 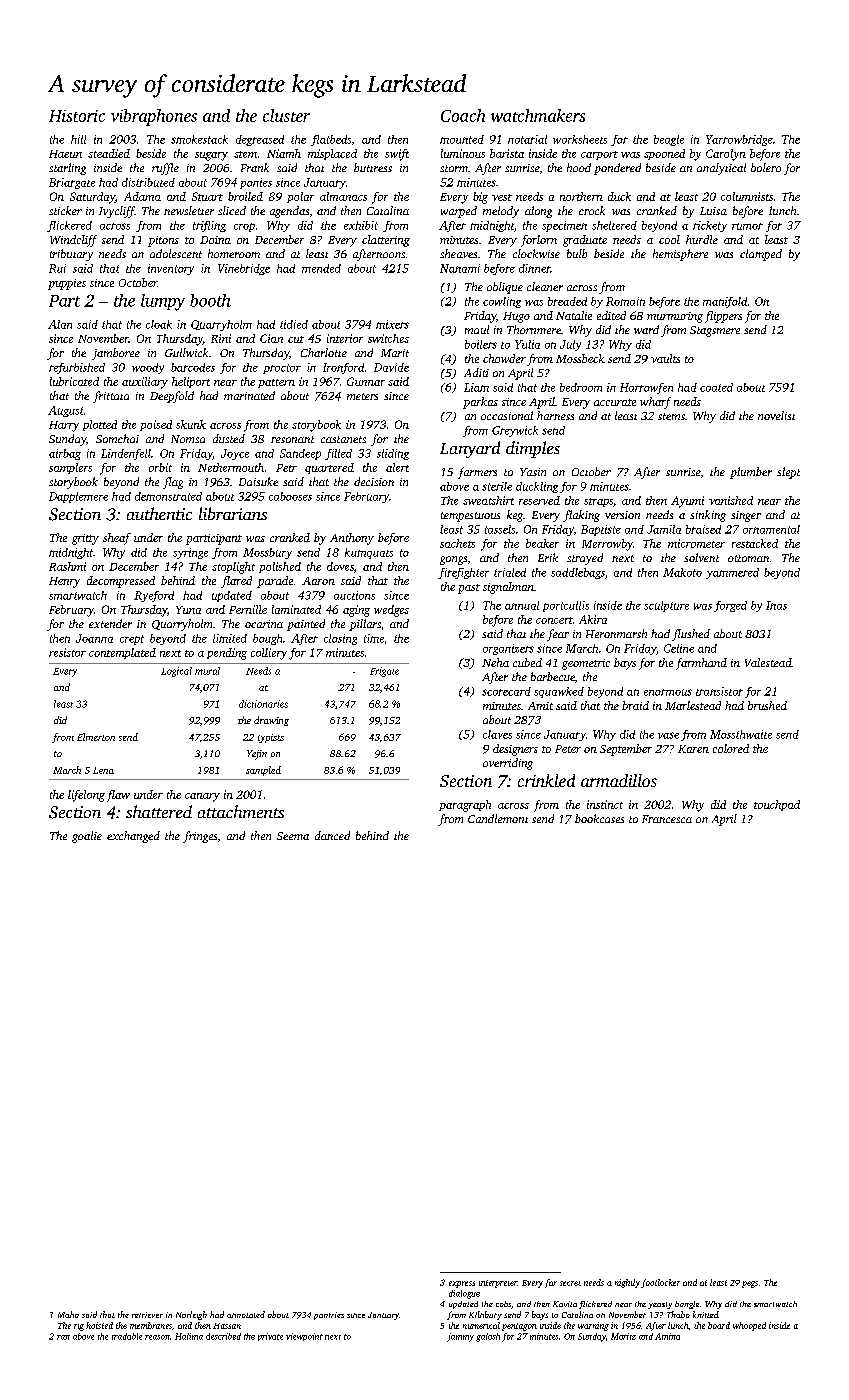 I want to click on Coach, so click(x=463, y=115).
